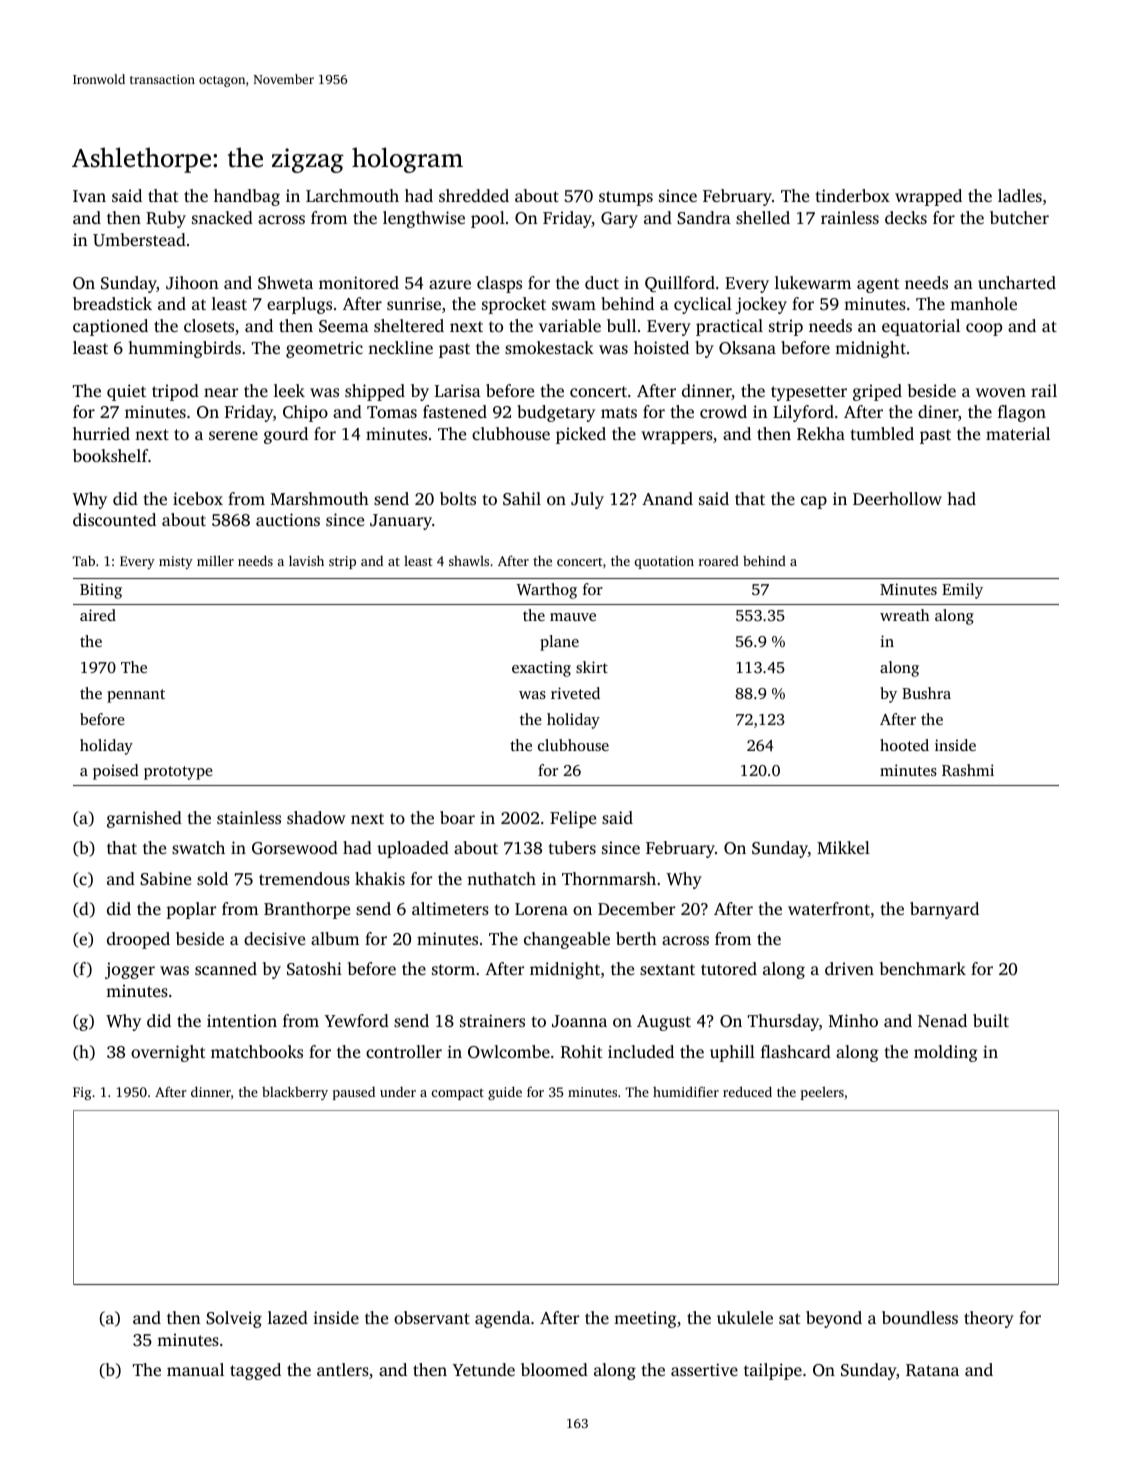 The height and width of the document is (1465, 1132). What do you see at coordinates (195, 1369) in the document?
I see `manual` at bounding box center [195, 1369].
